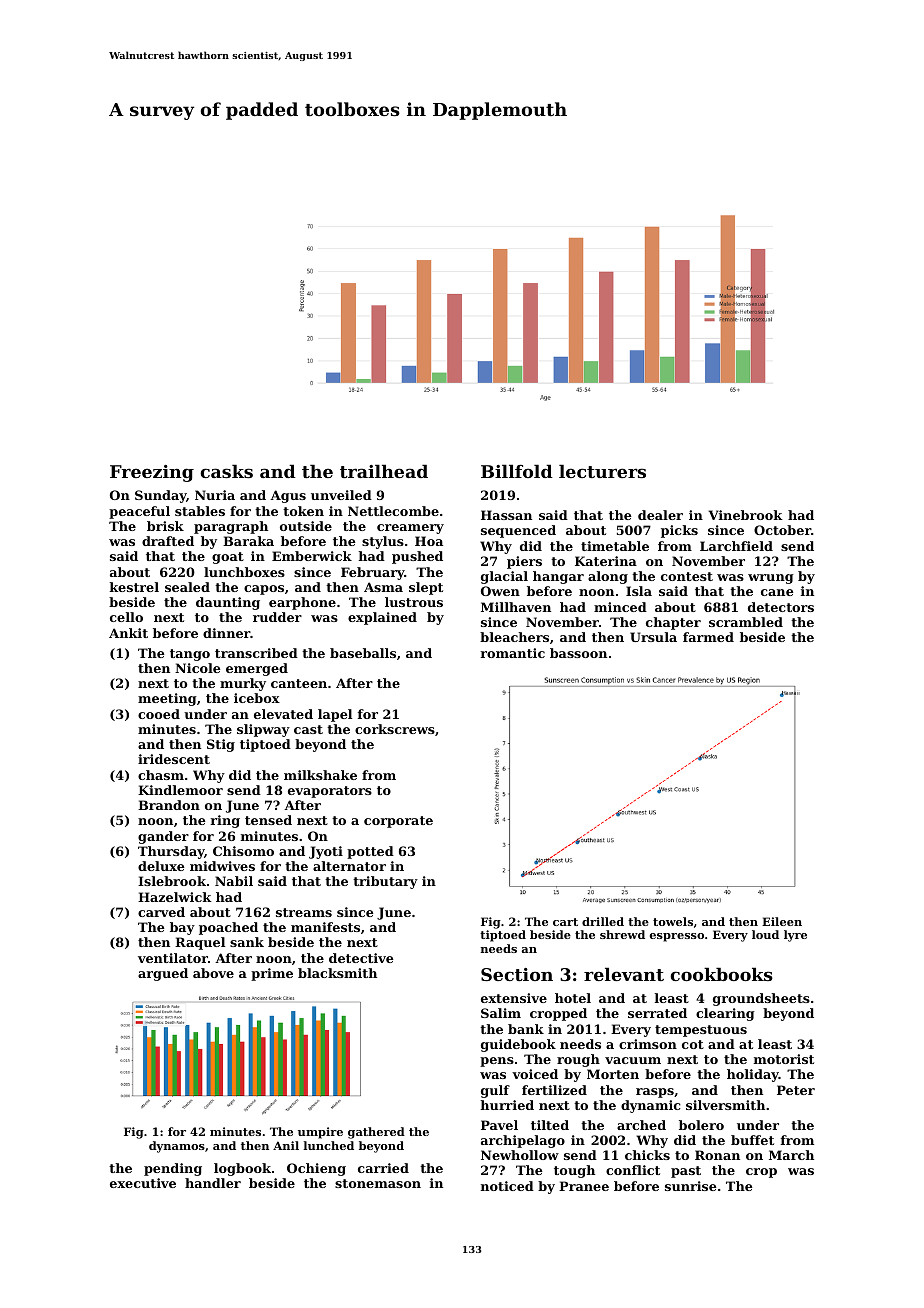 Image resolution: width=924 pixels, height=1308 pixels. Describe the element at coordinates (213, 1183) in the document. I see `handler` at that location.
